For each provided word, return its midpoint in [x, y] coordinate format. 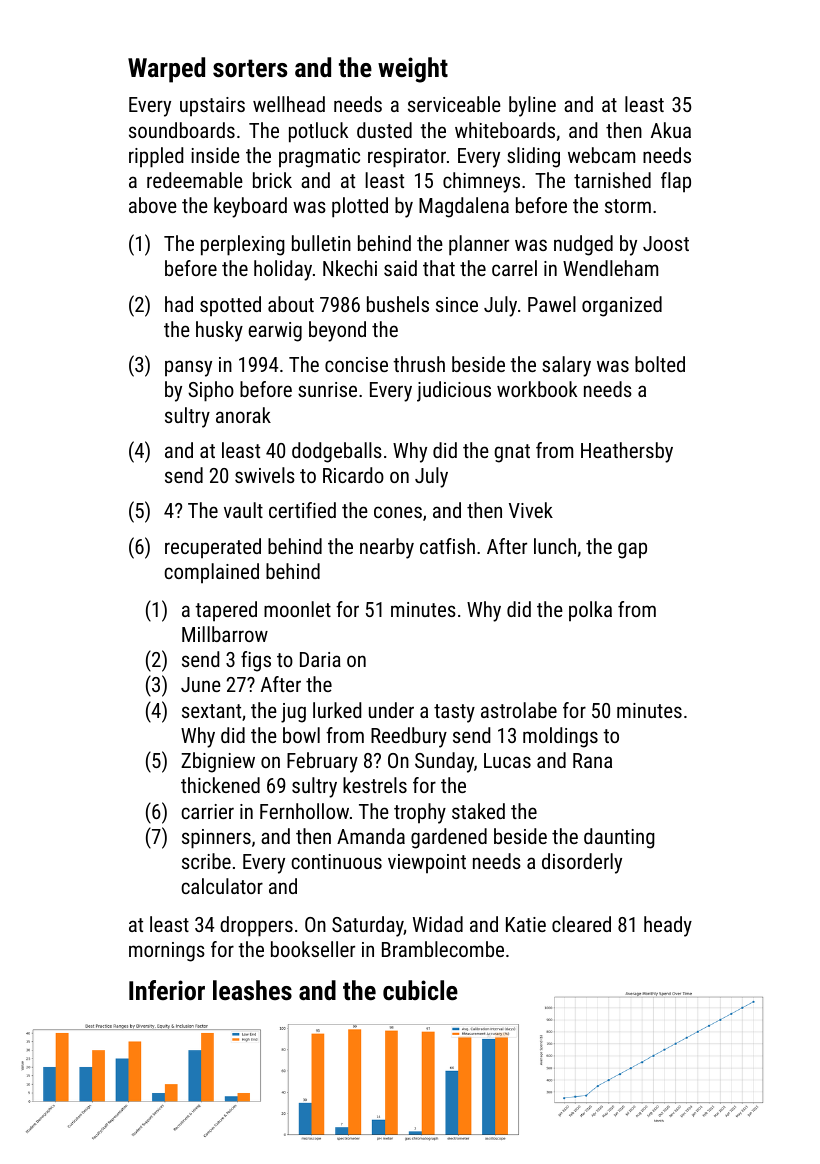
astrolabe [519, 710]
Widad [438, 924]
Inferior [167, 990]
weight [413, 70]
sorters [250, 68]
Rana [592, 760]
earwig [275, 332]
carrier [207, 811]
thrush [419, 364]
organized [622, 306]
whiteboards [505, 130]
